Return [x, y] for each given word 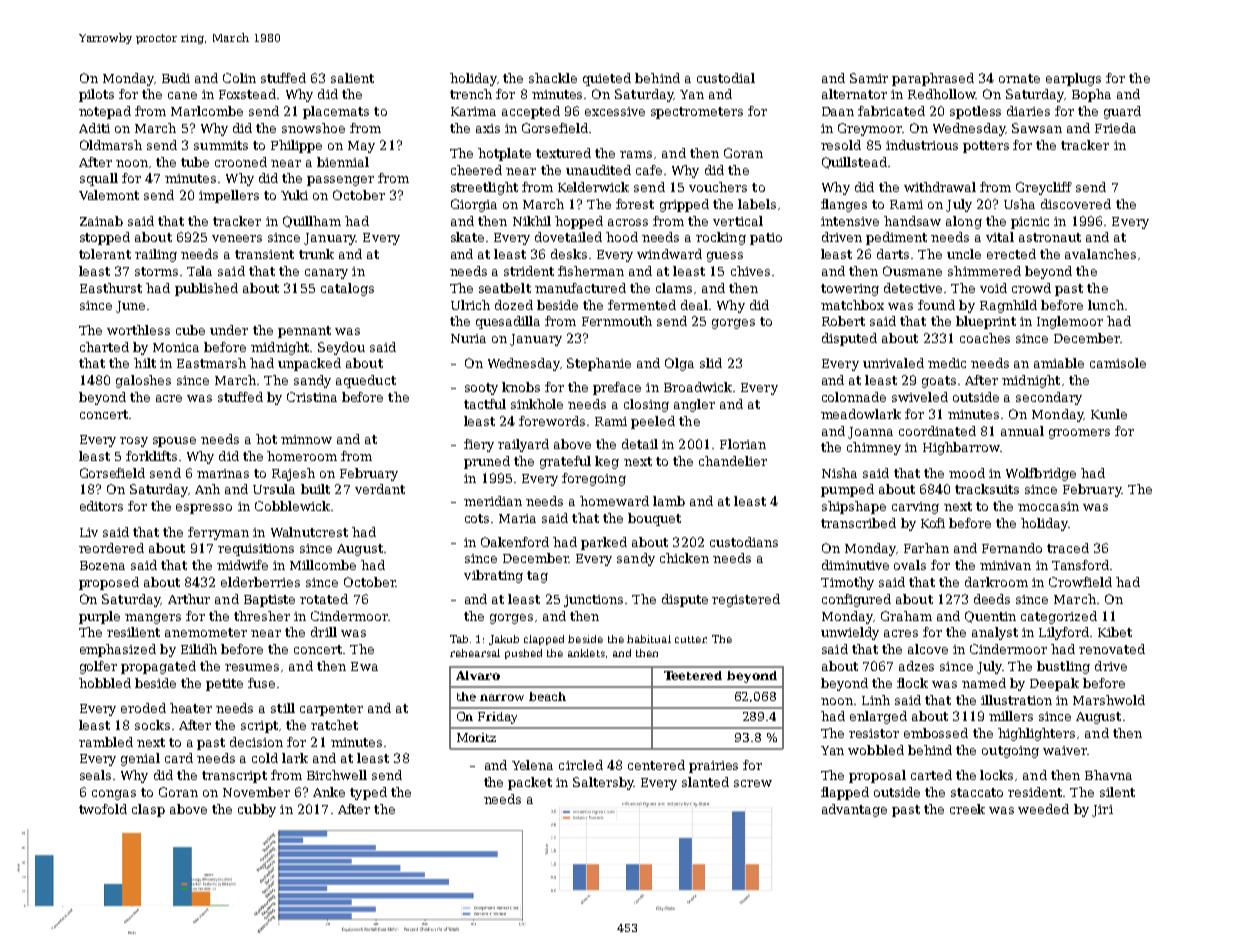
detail [640, 444]
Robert [843, 321]
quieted [607, 79]
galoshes [143, 381]
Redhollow [941, 94]
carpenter [331, 710]
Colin [239, 78]
